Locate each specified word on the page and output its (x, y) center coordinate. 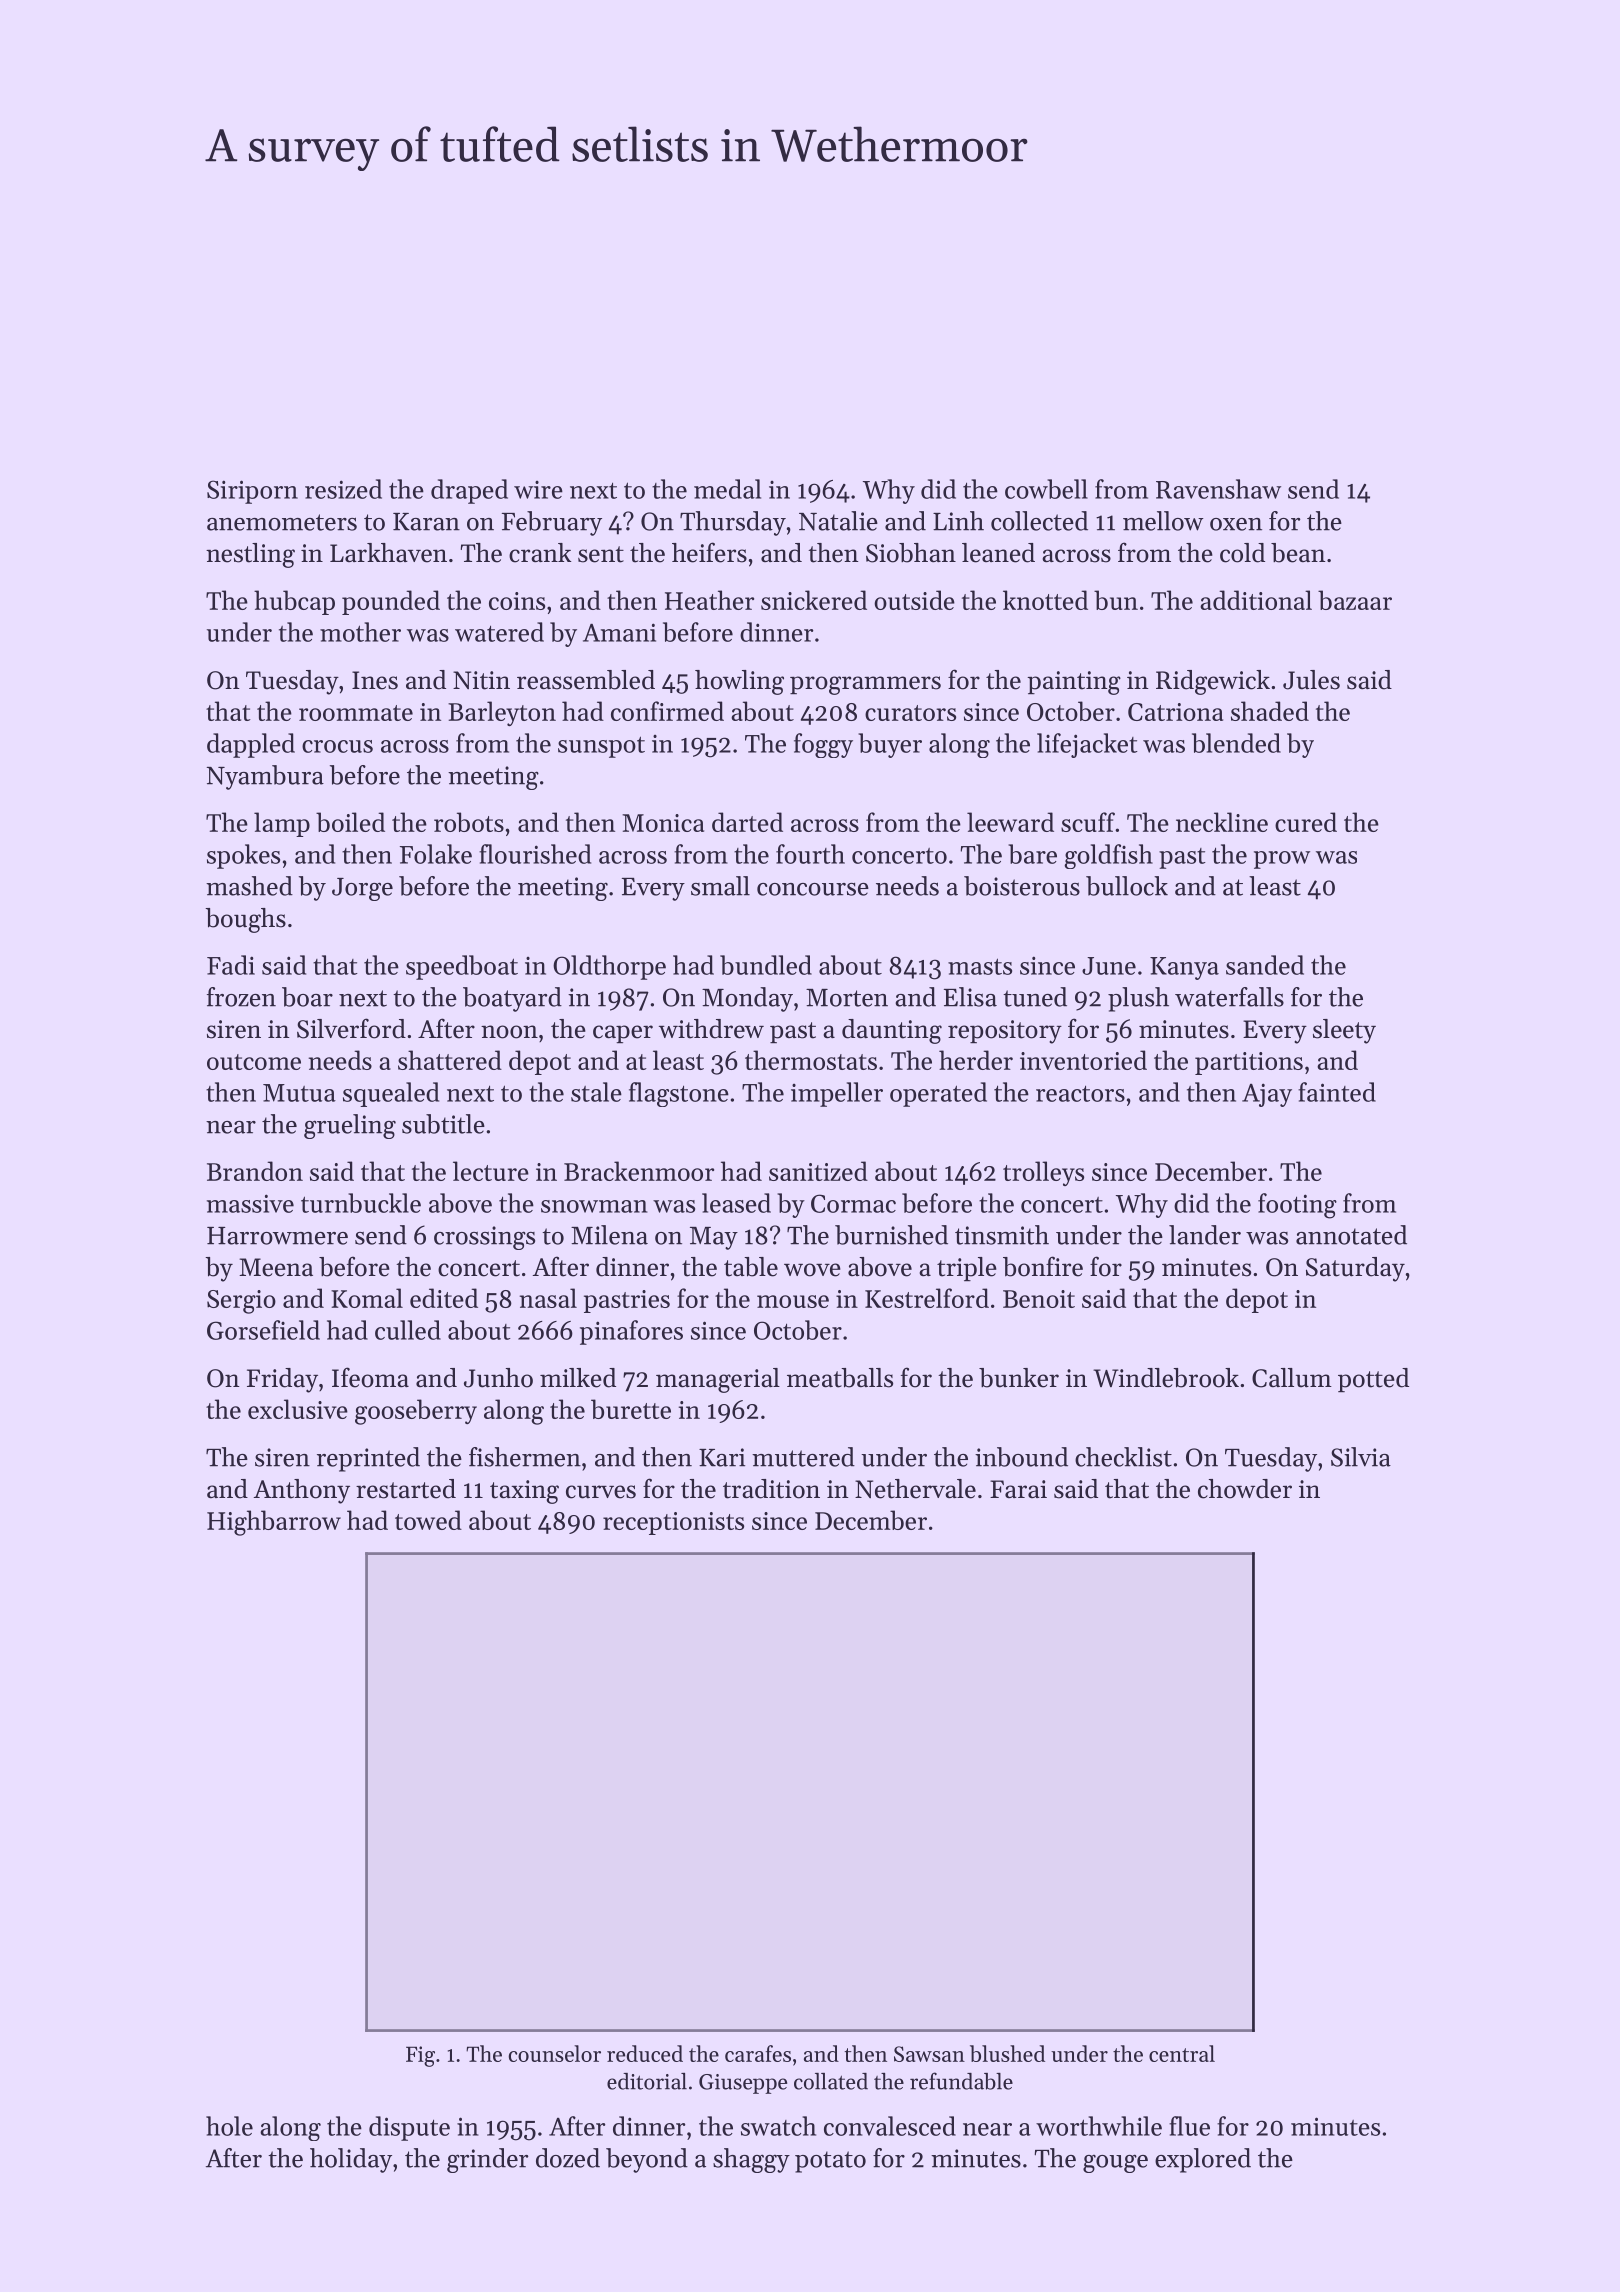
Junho (498, 1378)
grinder (487, 2160)
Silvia (1361, 1457)
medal (727, 489)
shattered (450, 1060)
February (552, 523)
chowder (1245, 1489)
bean (1298, 553)
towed (428, 1520)
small (720, 886)
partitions (1249, 1063)
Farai (1018, 1489)
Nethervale (915, 1489)
